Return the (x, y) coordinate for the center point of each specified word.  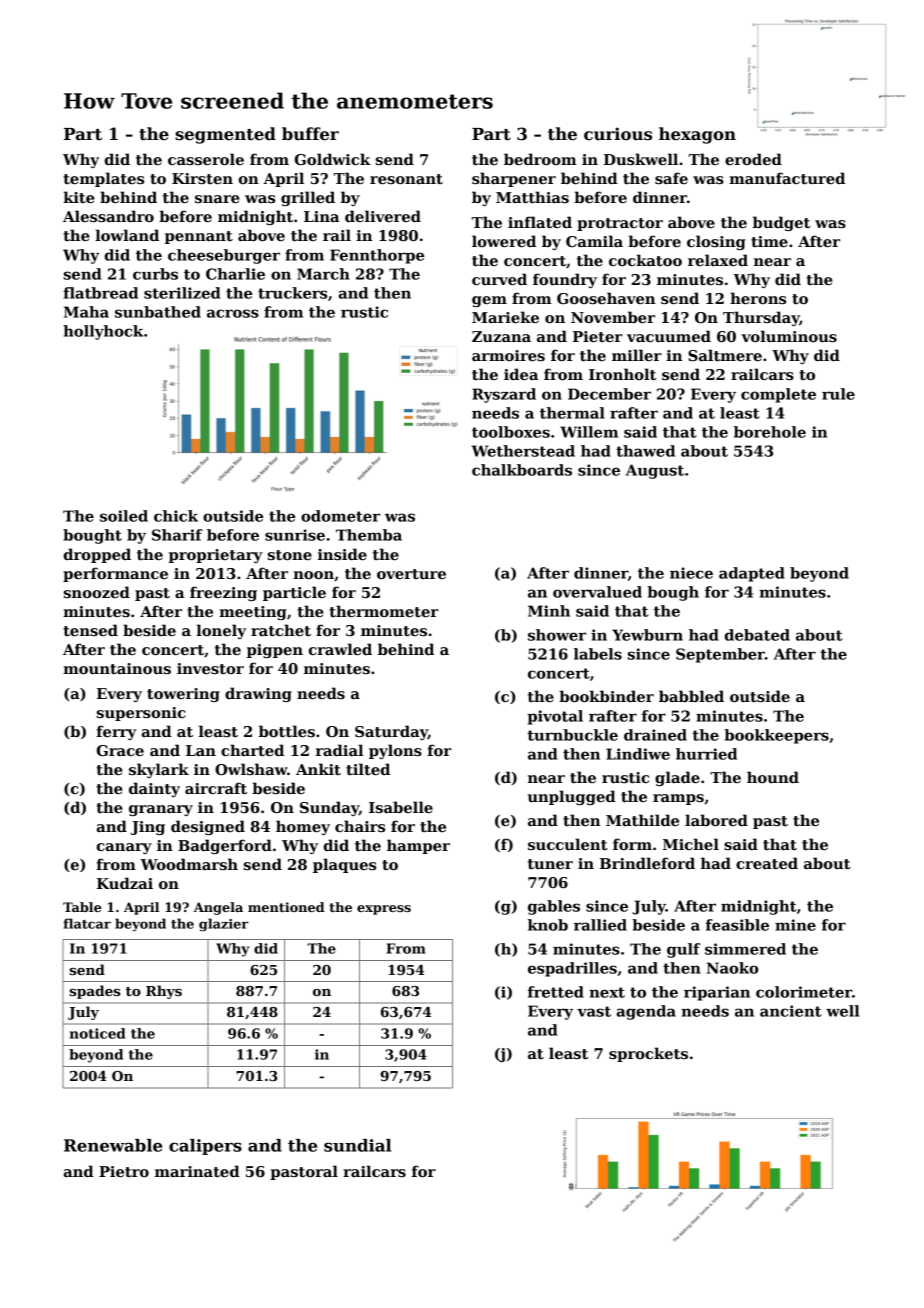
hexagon (697, 135)
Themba (369, 535)
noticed (97, 1033)
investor (210, 668)
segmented (225, 135)
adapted (752, 574)
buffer (310, 134)
